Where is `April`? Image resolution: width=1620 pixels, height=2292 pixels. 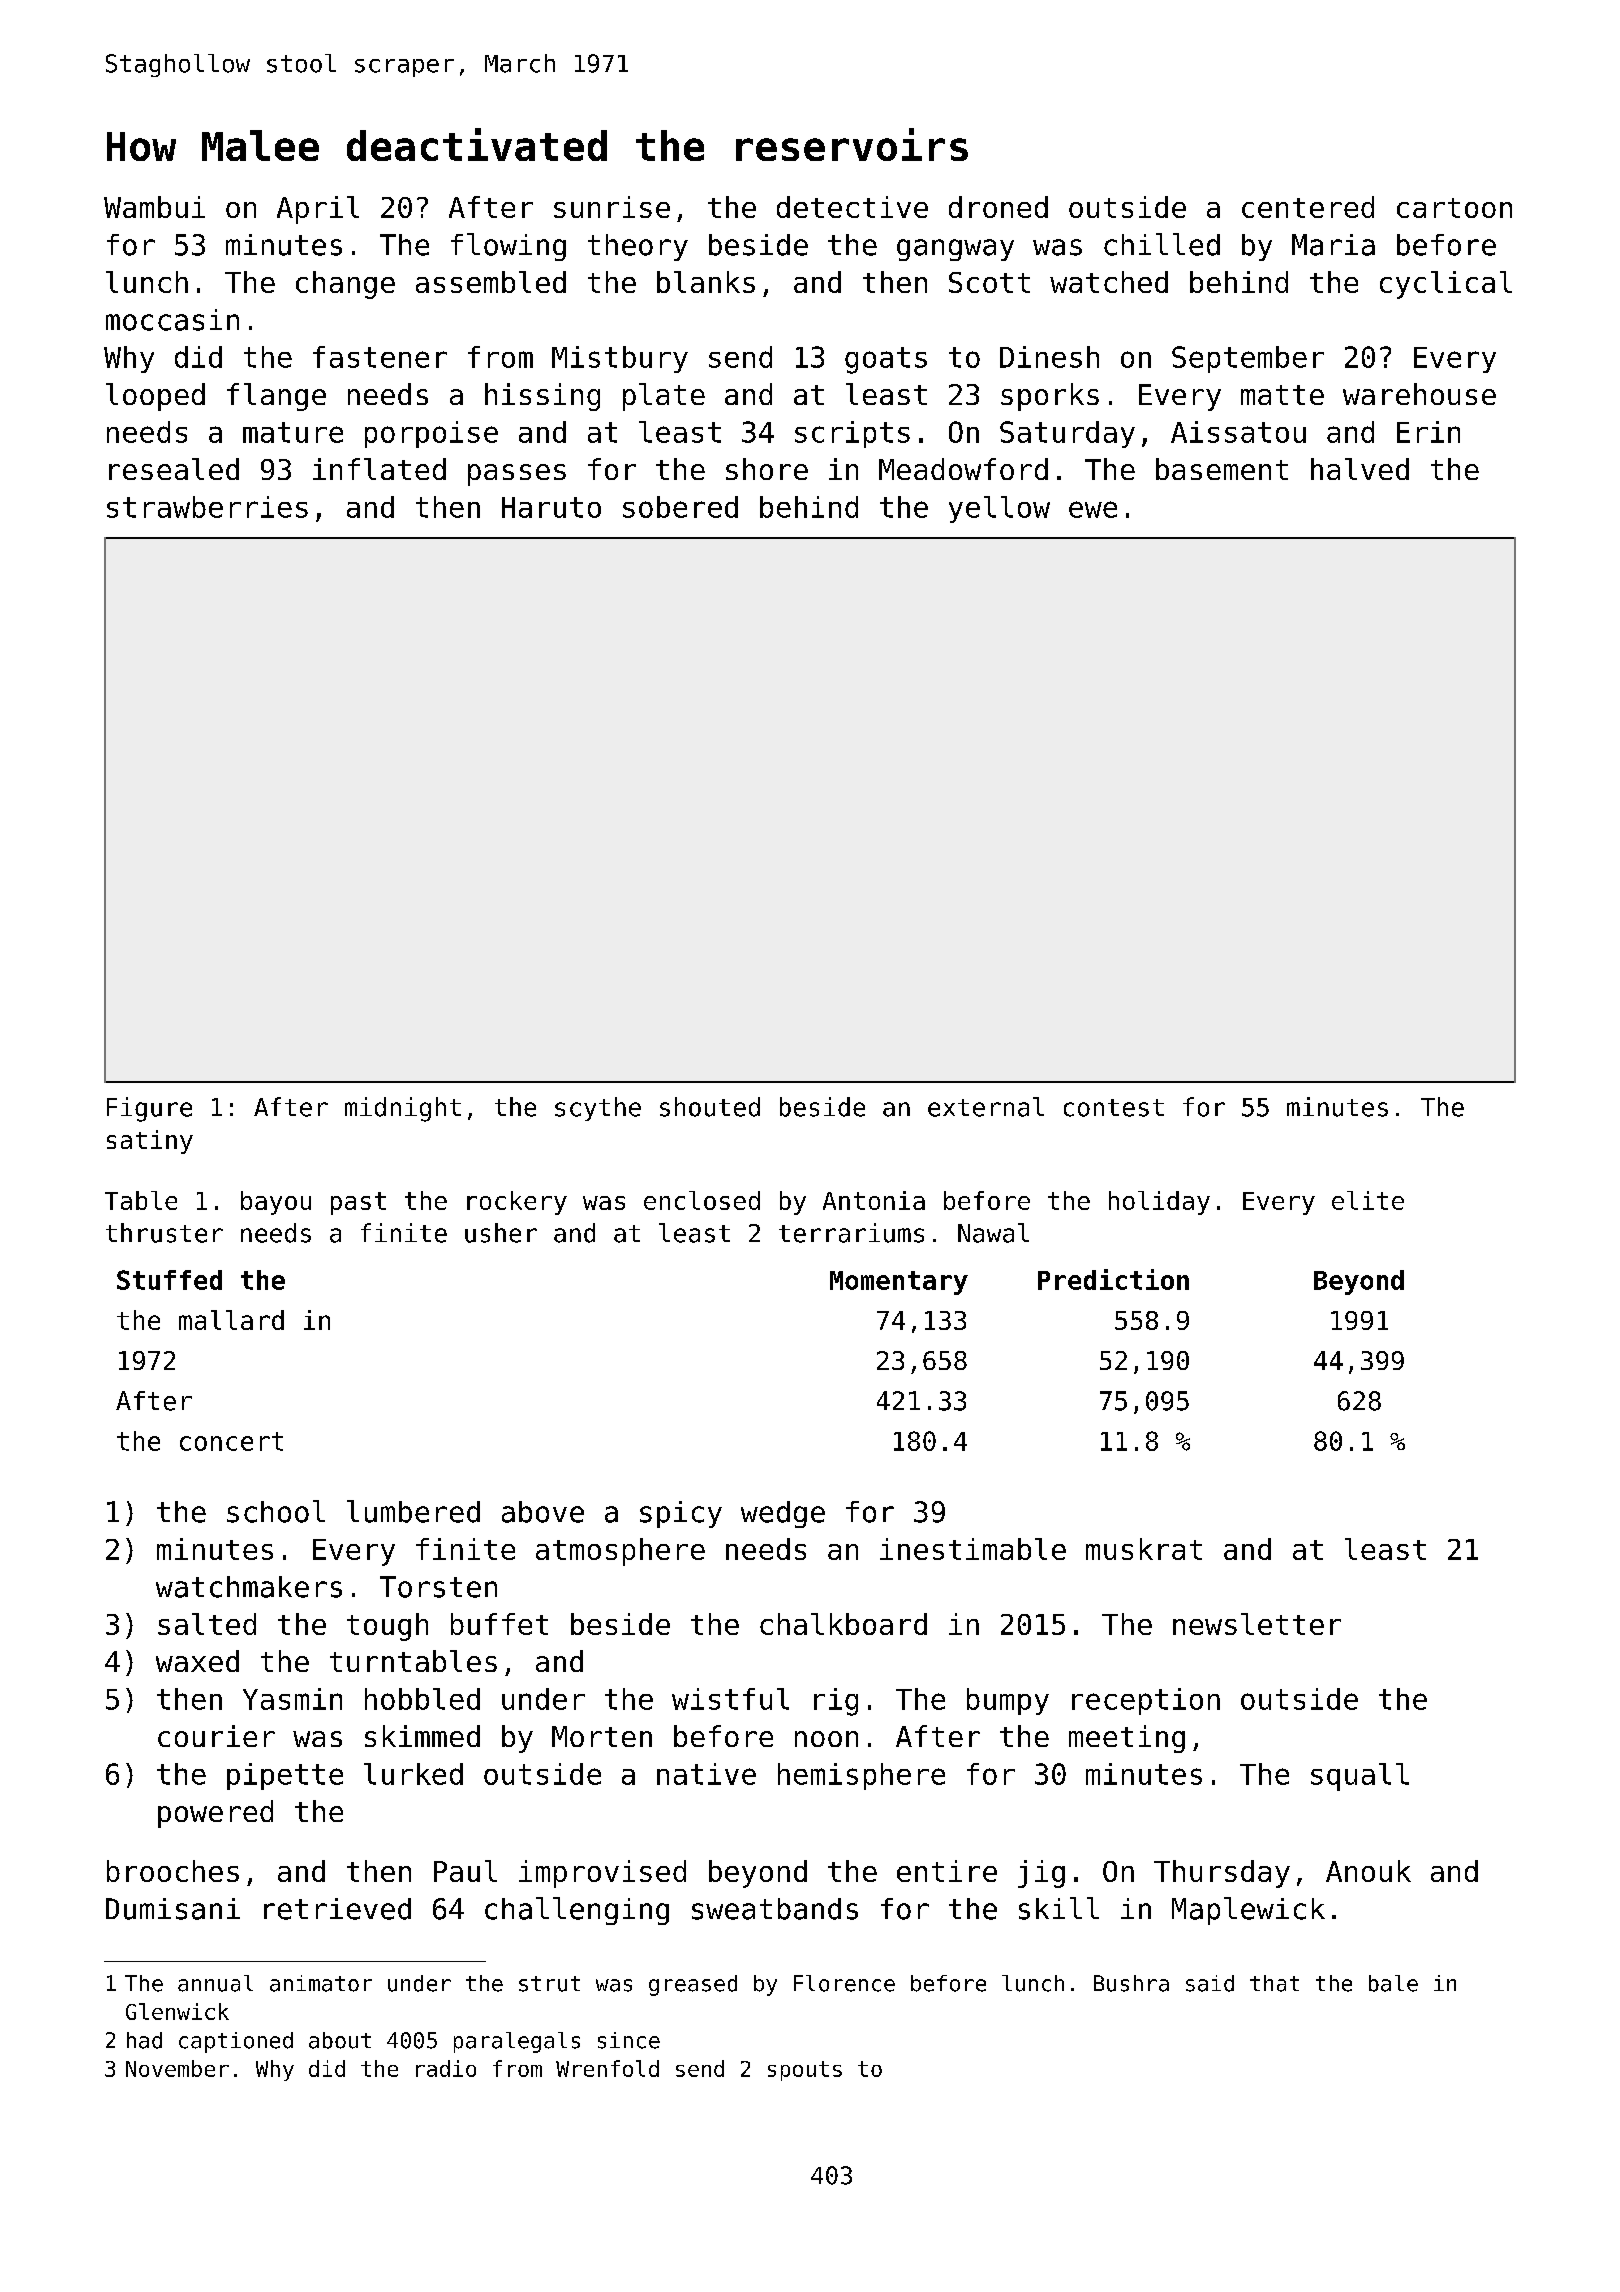 April is located at coordinates (318, 210).
